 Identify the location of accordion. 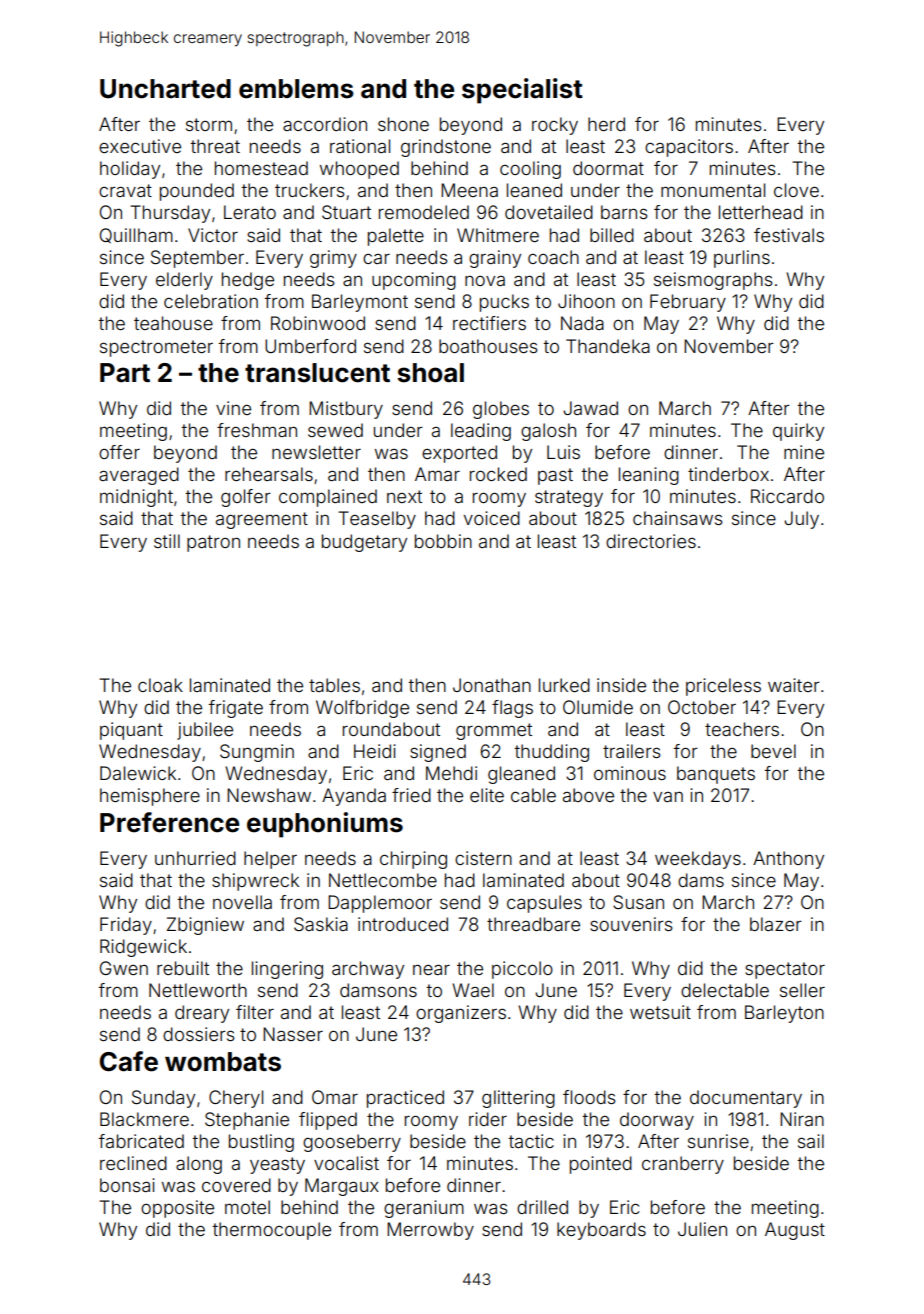
(325, 124).
